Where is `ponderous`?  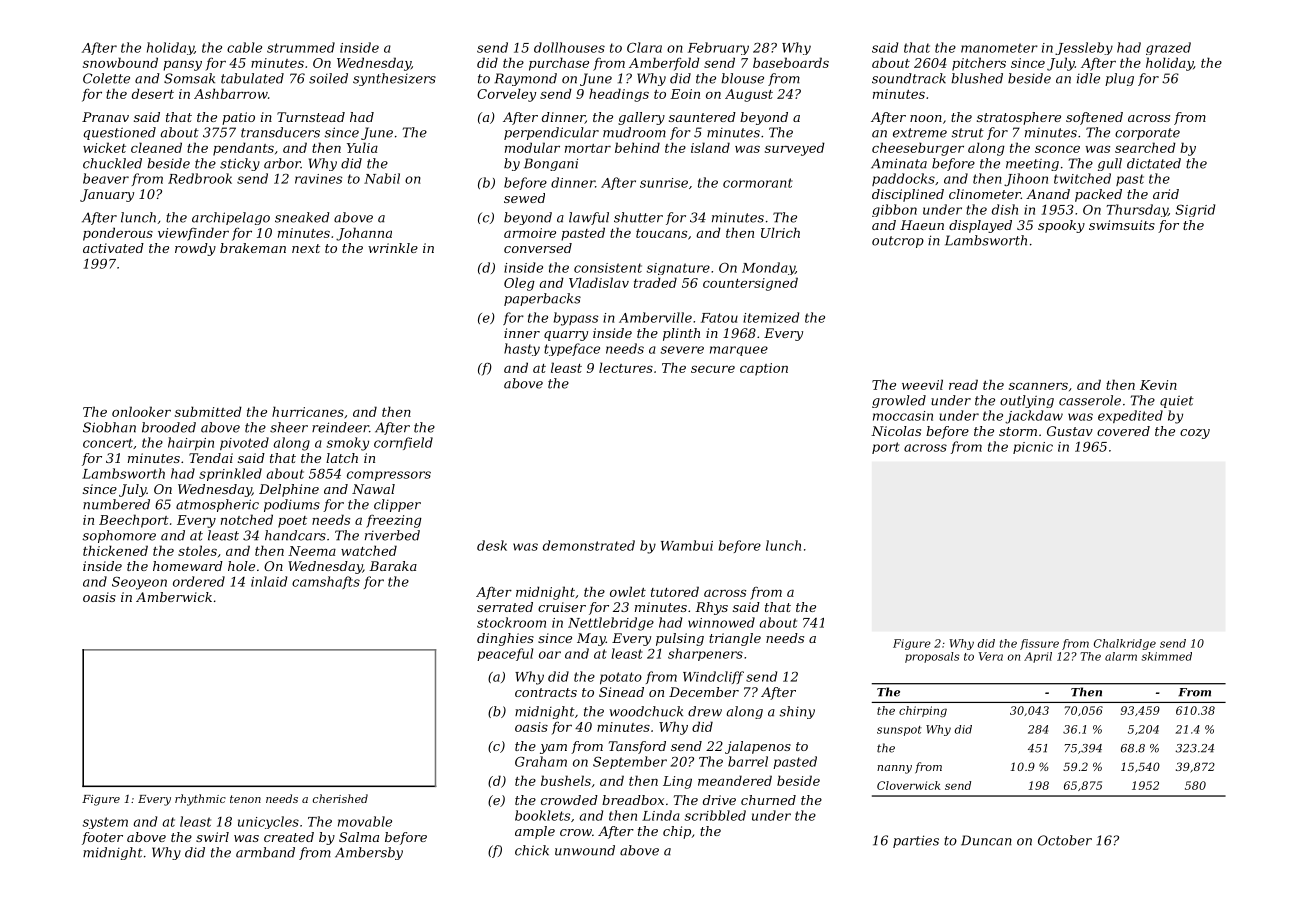
ponderous is located at coordinates (118, 234).
